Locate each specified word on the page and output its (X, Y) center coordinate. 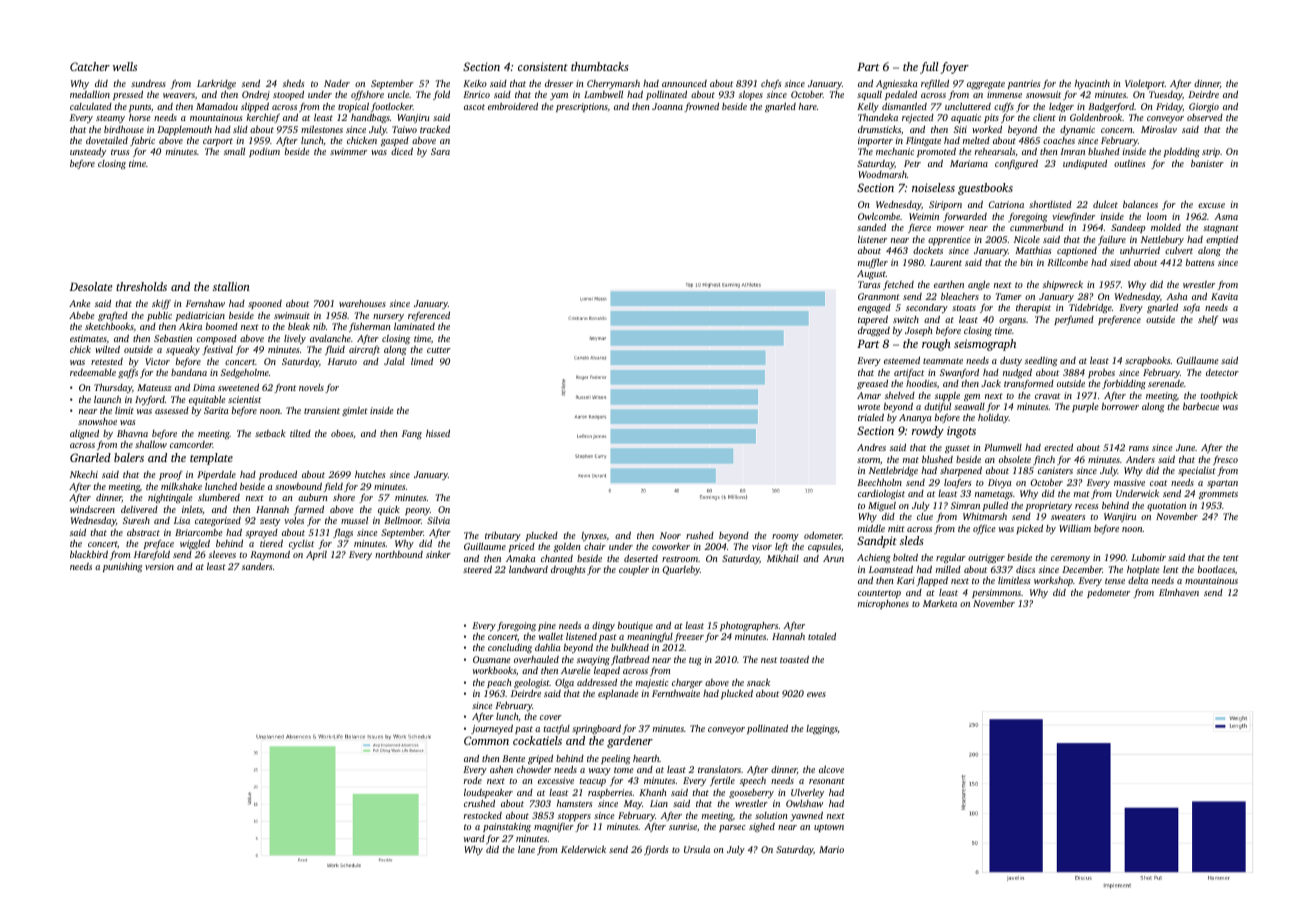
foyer (955, 68)
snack (758, 682)
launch (107, 399)
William (1075, 528)
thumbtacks (600, 66)
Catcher (90, 66)
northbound (399, 554)
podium (264, 152)
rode (473, 780)
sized (1120, 262)
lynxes (594, 536)
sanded (871, 227)
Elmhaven (1179, 592)
